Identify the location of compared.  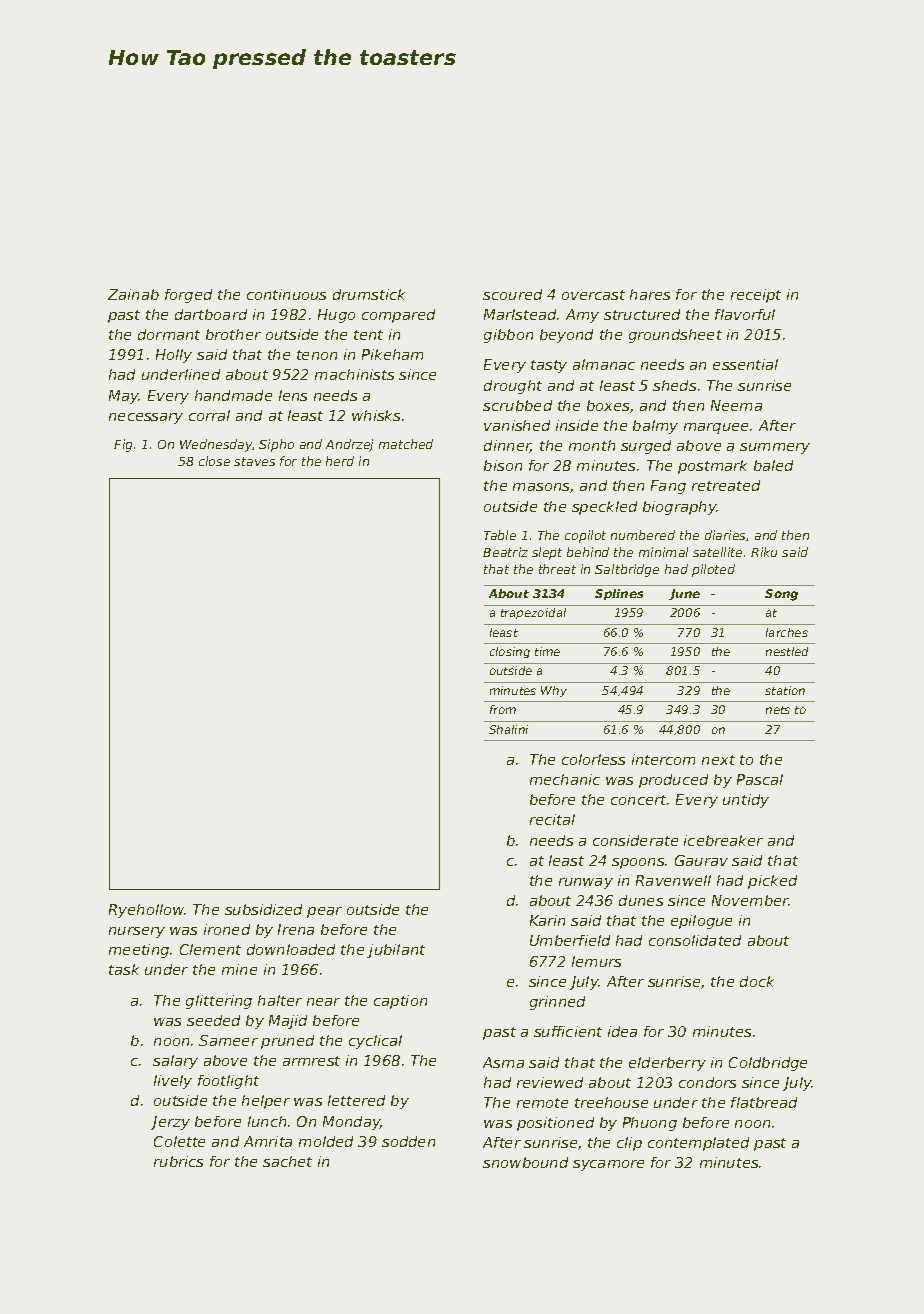
(398, 316).
